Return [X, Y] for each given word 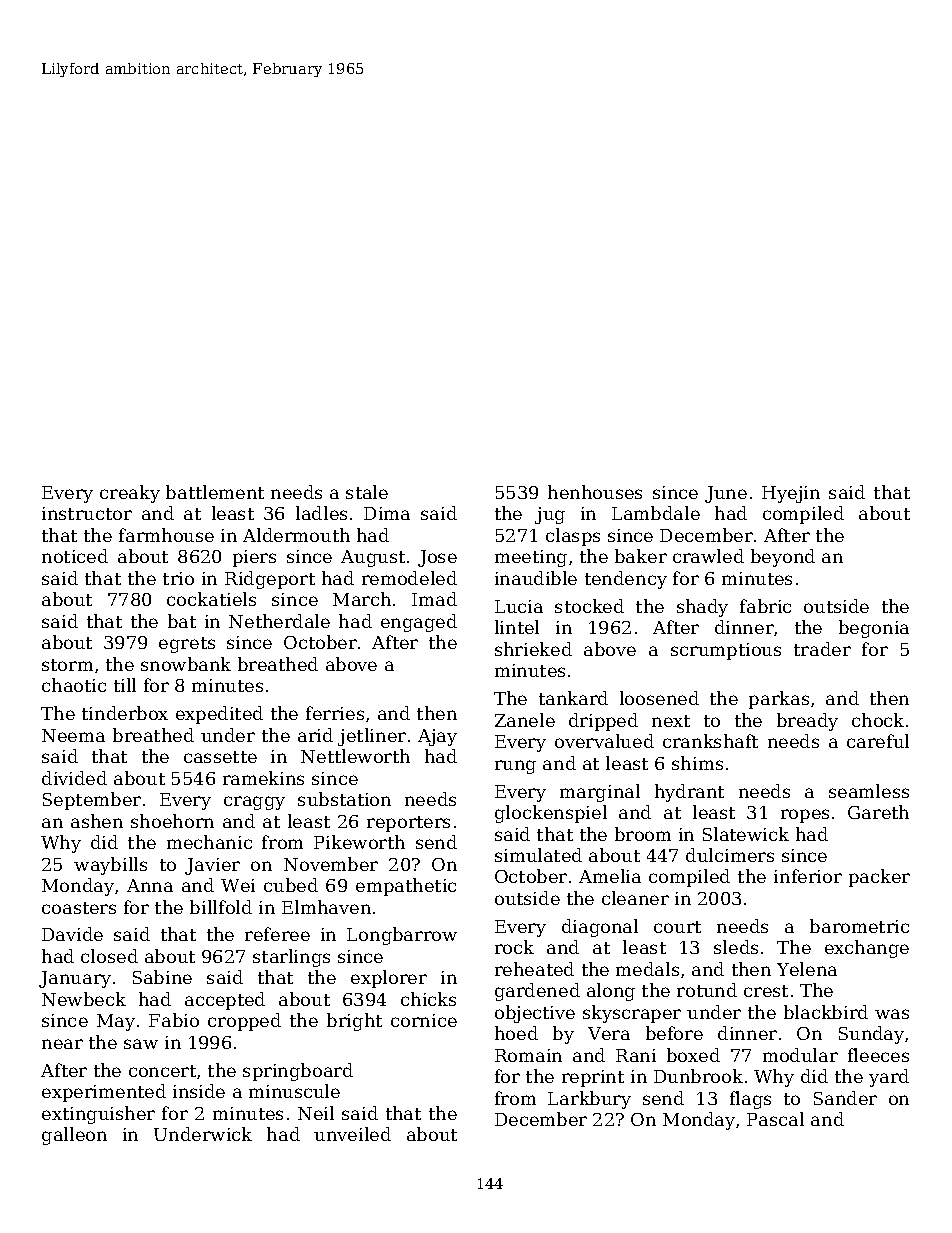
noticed [75, 556]
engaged [419, 623]
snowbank [186, 664]
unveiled [352, 1134]
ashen [97, 821]
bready [807, 722]
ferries [335, 713]
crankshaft [710, 741]
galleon [74, 1136]
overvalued [604, 741]
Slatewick [746, 834]
